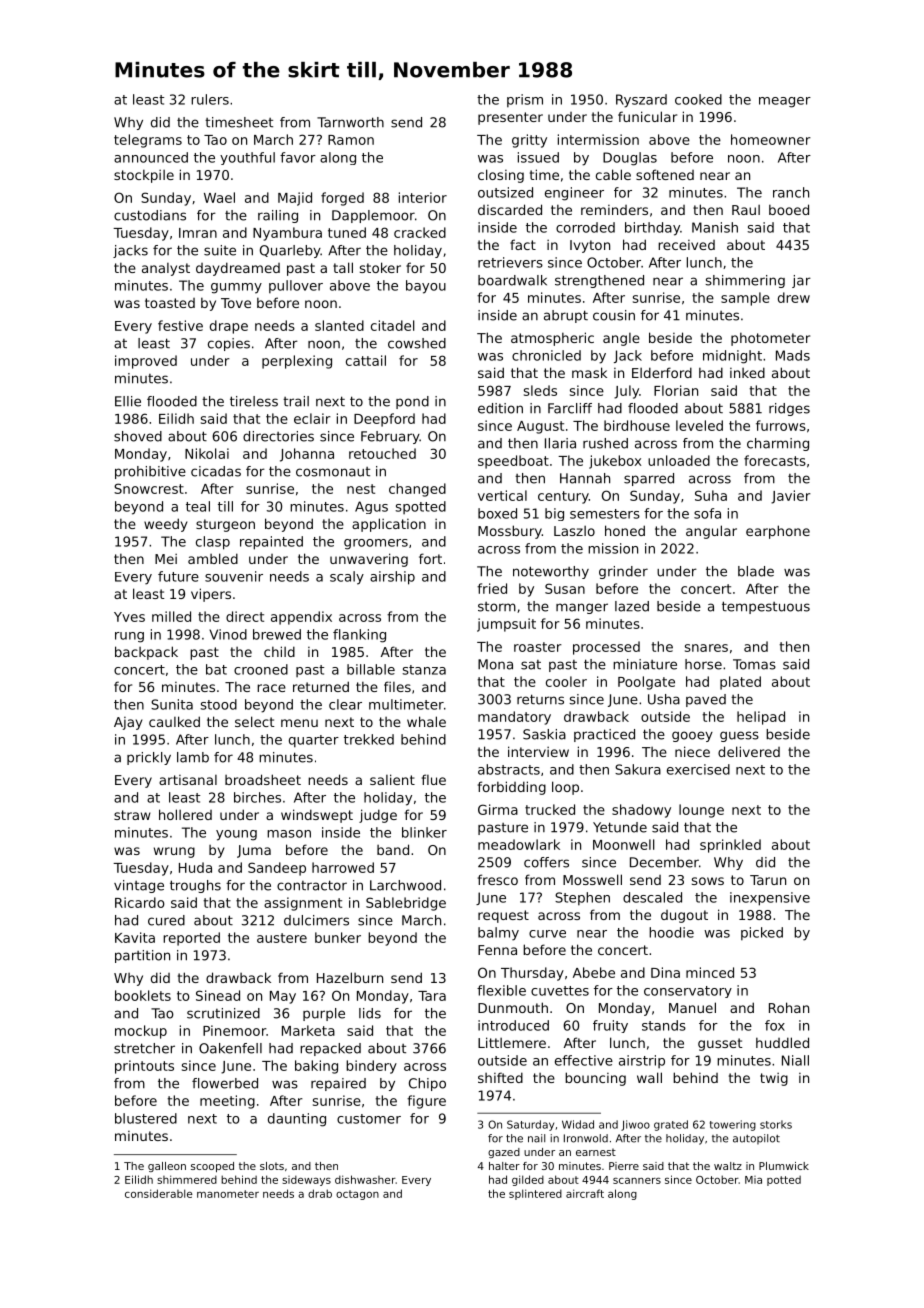  I want to click on repainted, so click(271, 543).
